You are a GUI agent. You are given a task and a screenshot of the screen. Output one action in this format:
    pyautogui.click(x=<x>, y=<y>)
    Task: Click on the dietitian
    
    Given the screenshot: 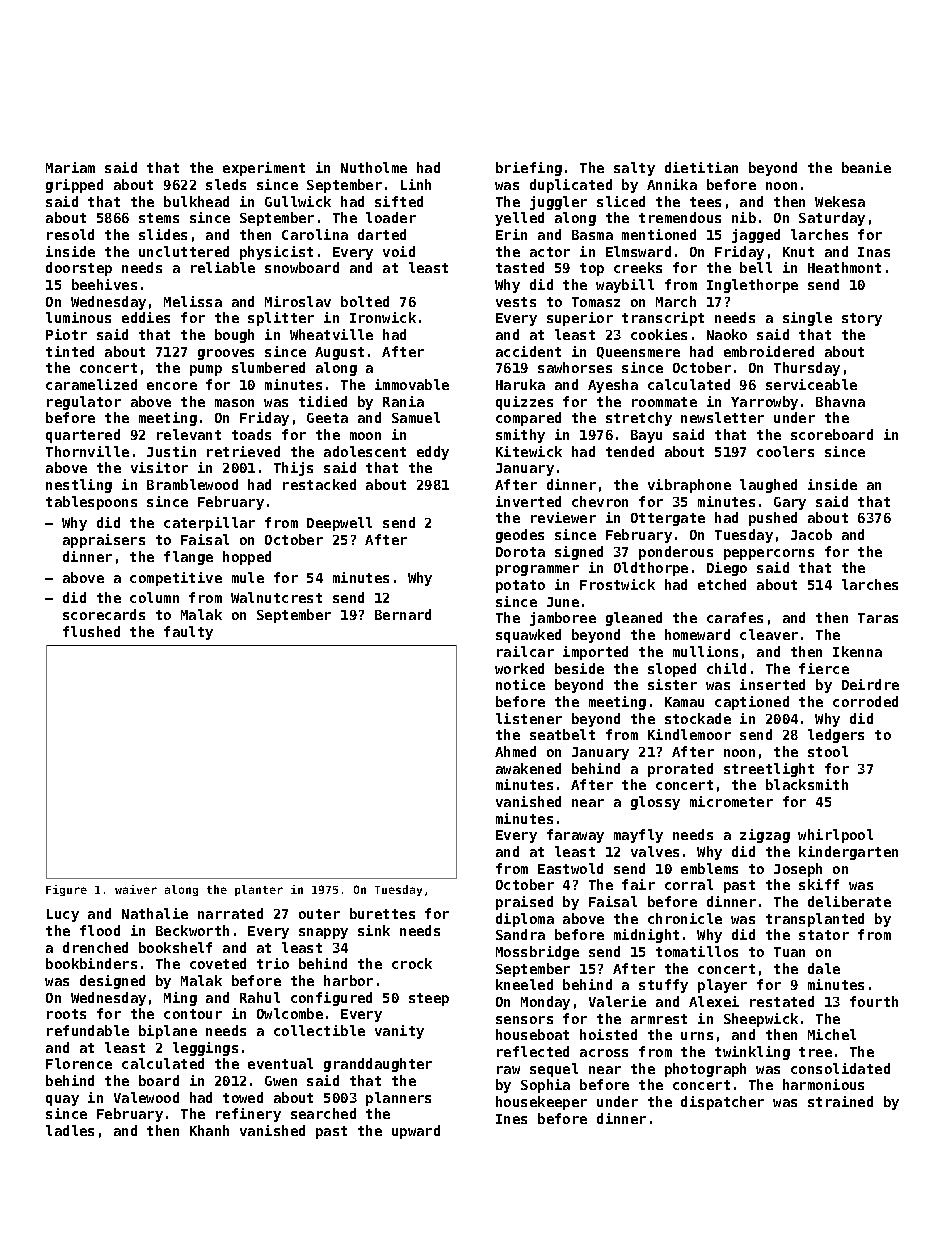 What is the action you would take?
    pyautogui.click(x=701, y=167)
